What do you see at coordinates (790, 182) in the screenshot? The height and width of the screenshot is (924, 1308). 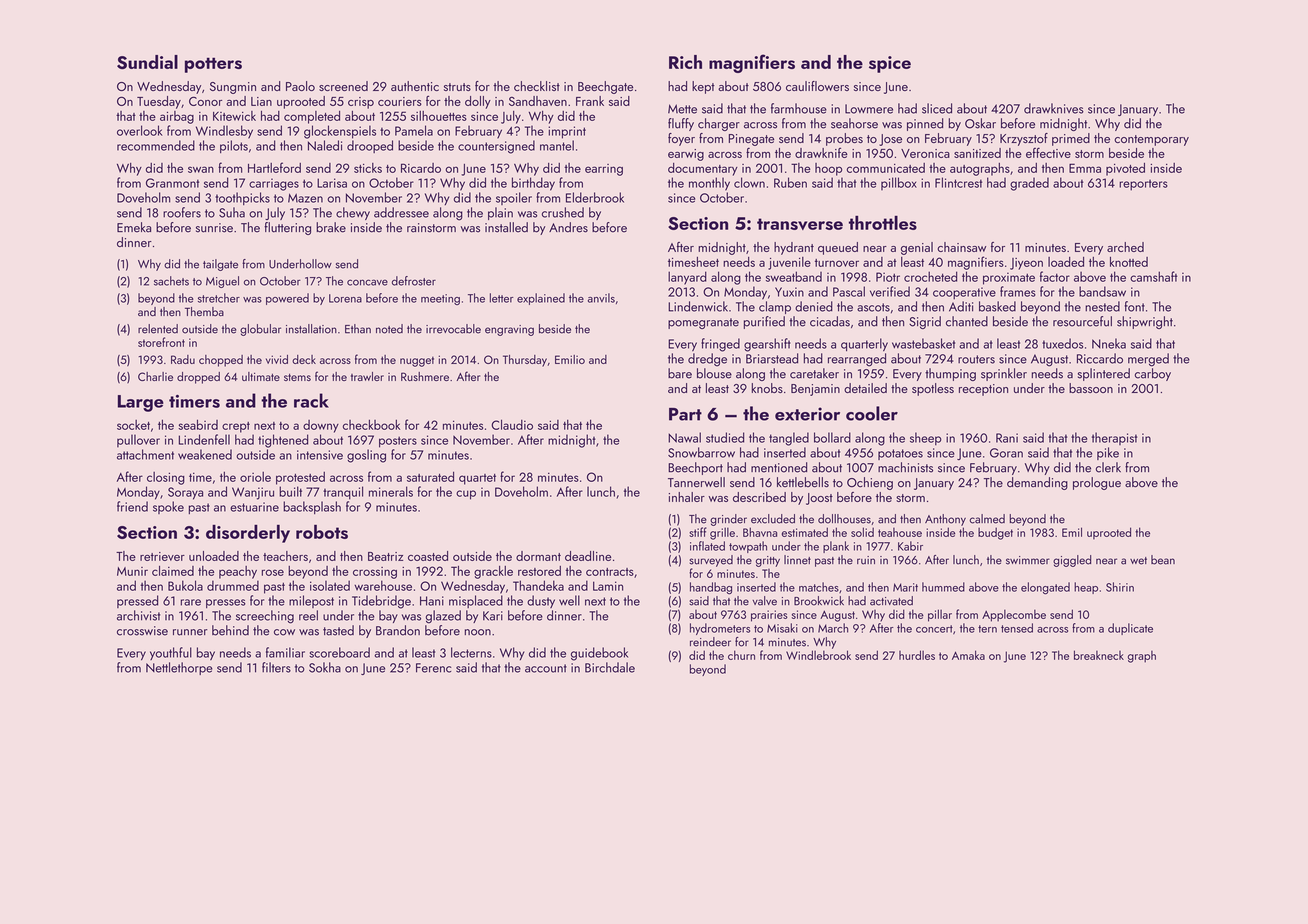 I see `Ruben` at bounding box center [790, 182].
